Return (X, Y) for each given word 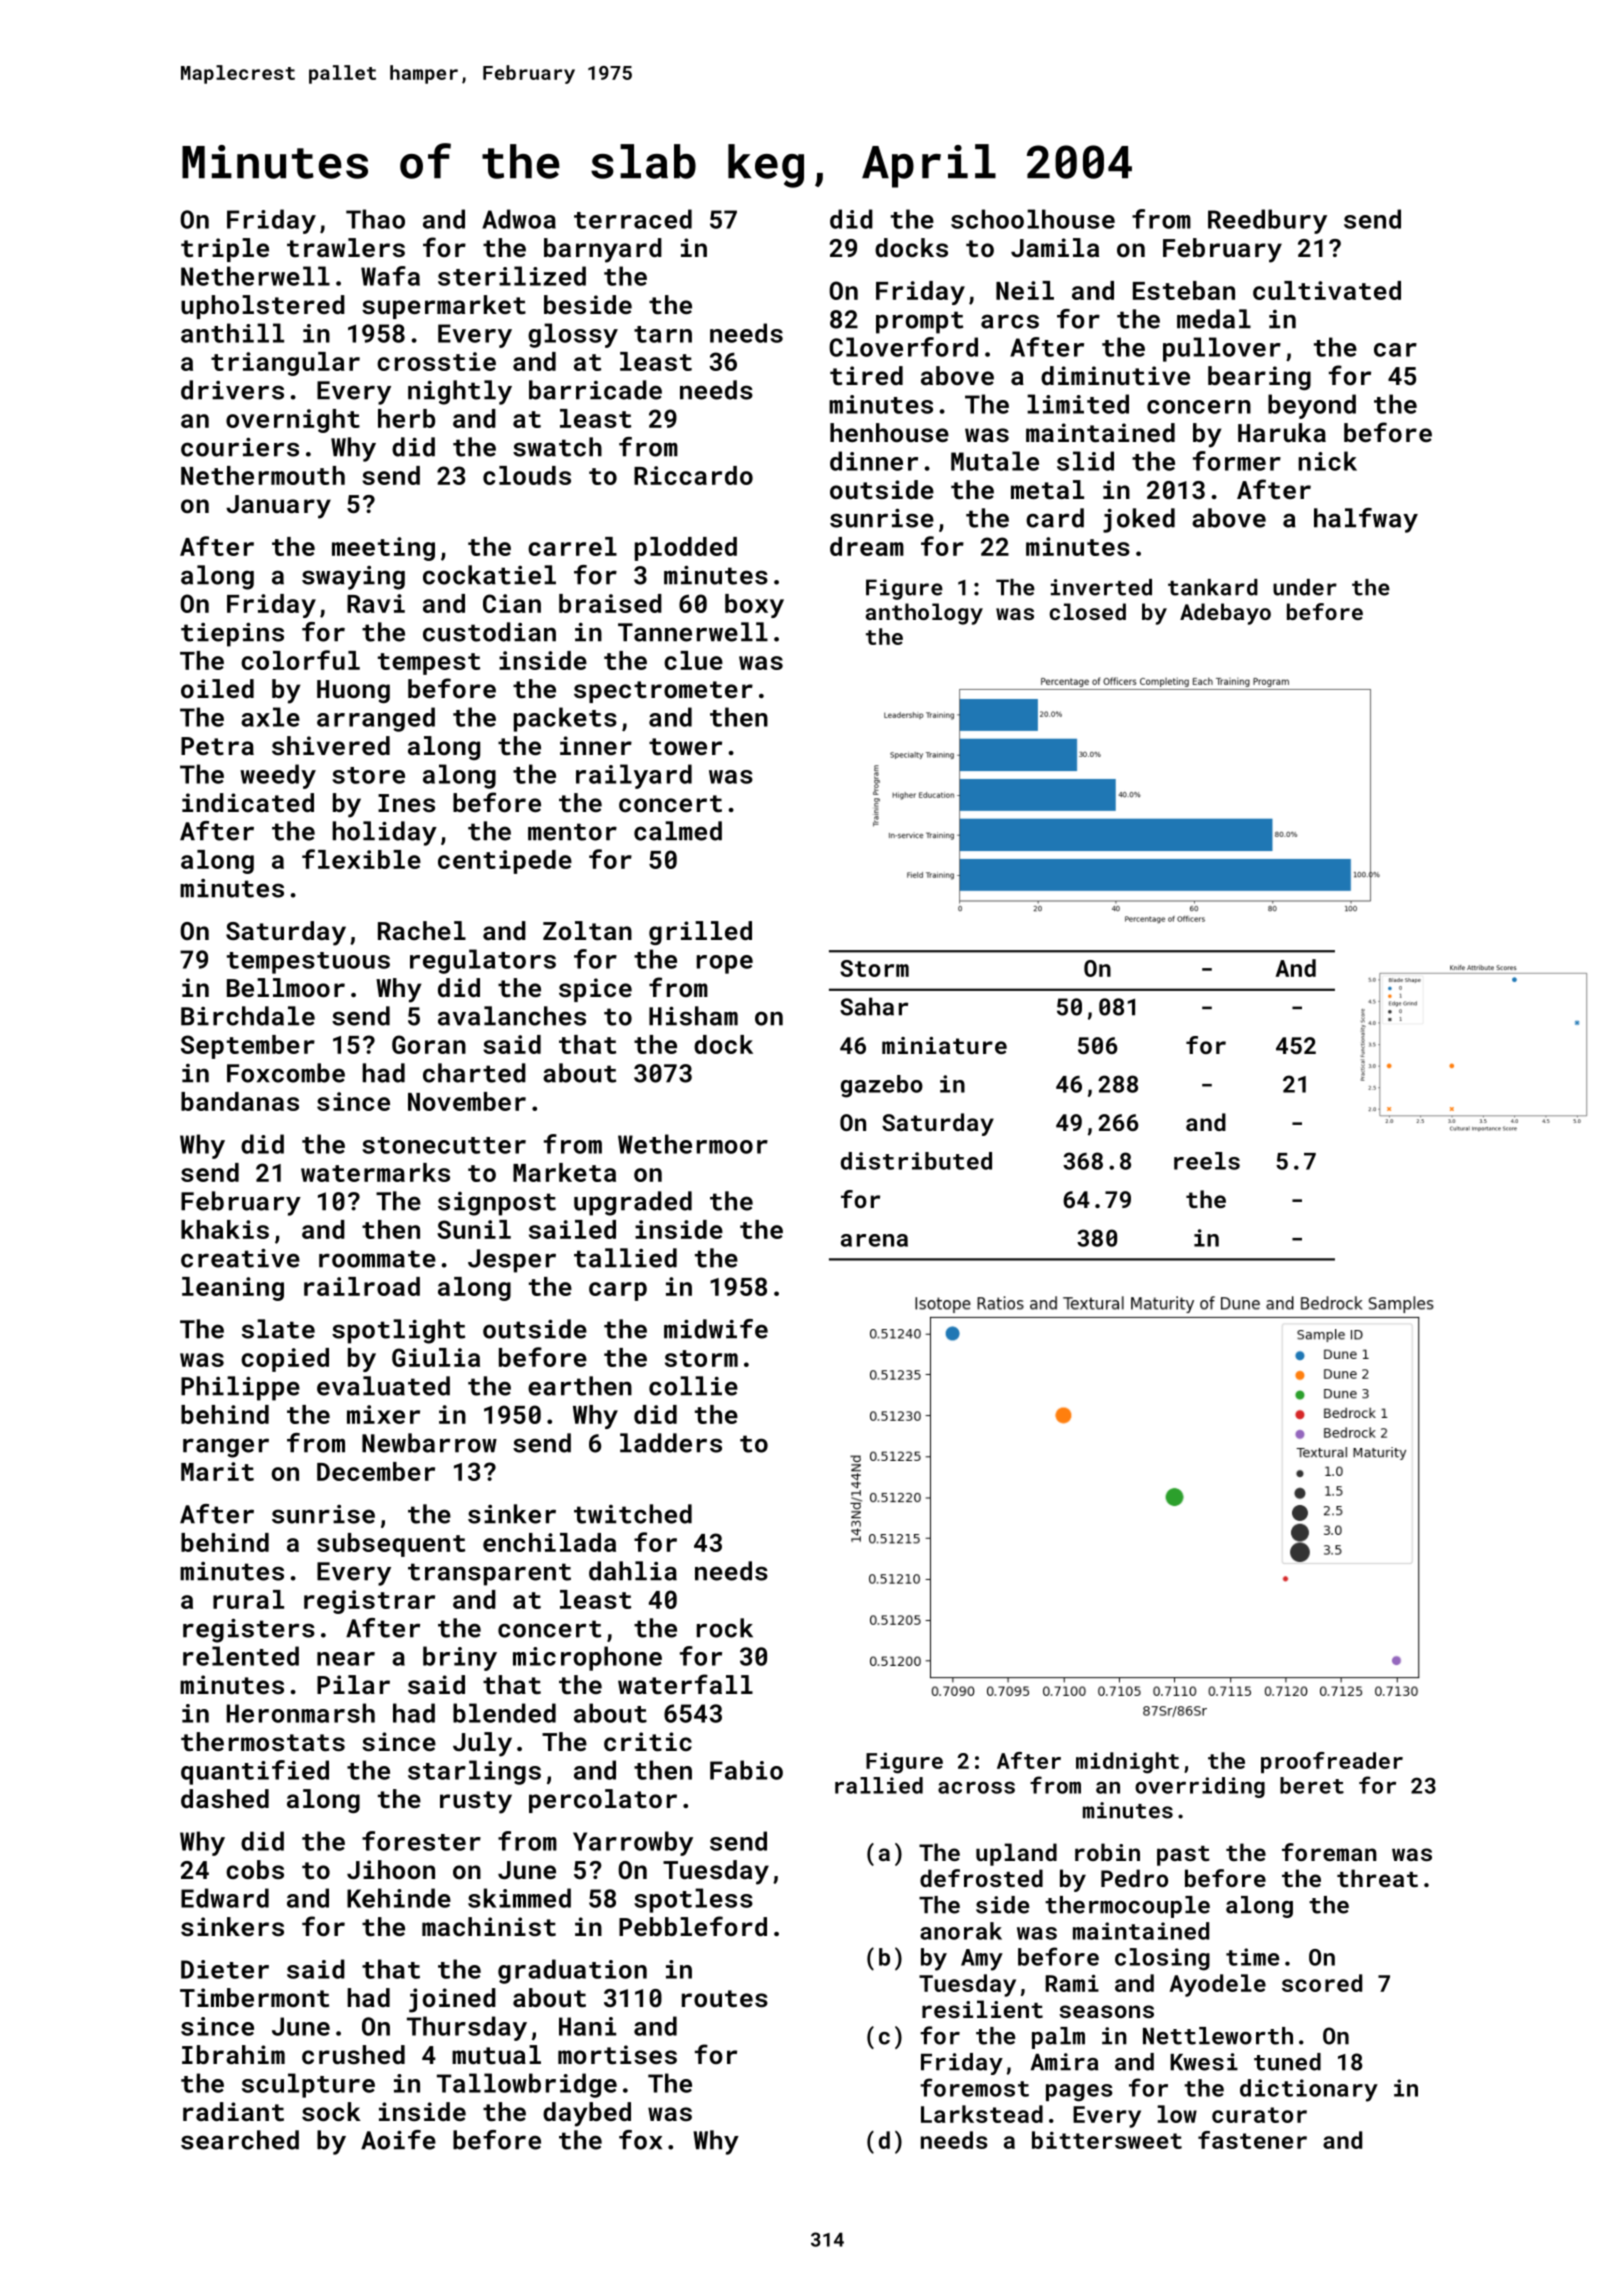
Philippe (240, 1388)
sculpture (308, 2085)
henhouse (889, 432)
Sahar (874, 1006)
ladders (671, 1443)
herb (406, 418)
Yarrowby (633, 1843)
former (1237, 461)
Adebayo (1225, 614)
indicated (248, 802)
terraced (633, 219)
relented (241, 1656)
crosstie (436, 361)
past (1183, 1856)
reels (1207, 1161)
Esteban (1184, 290)
